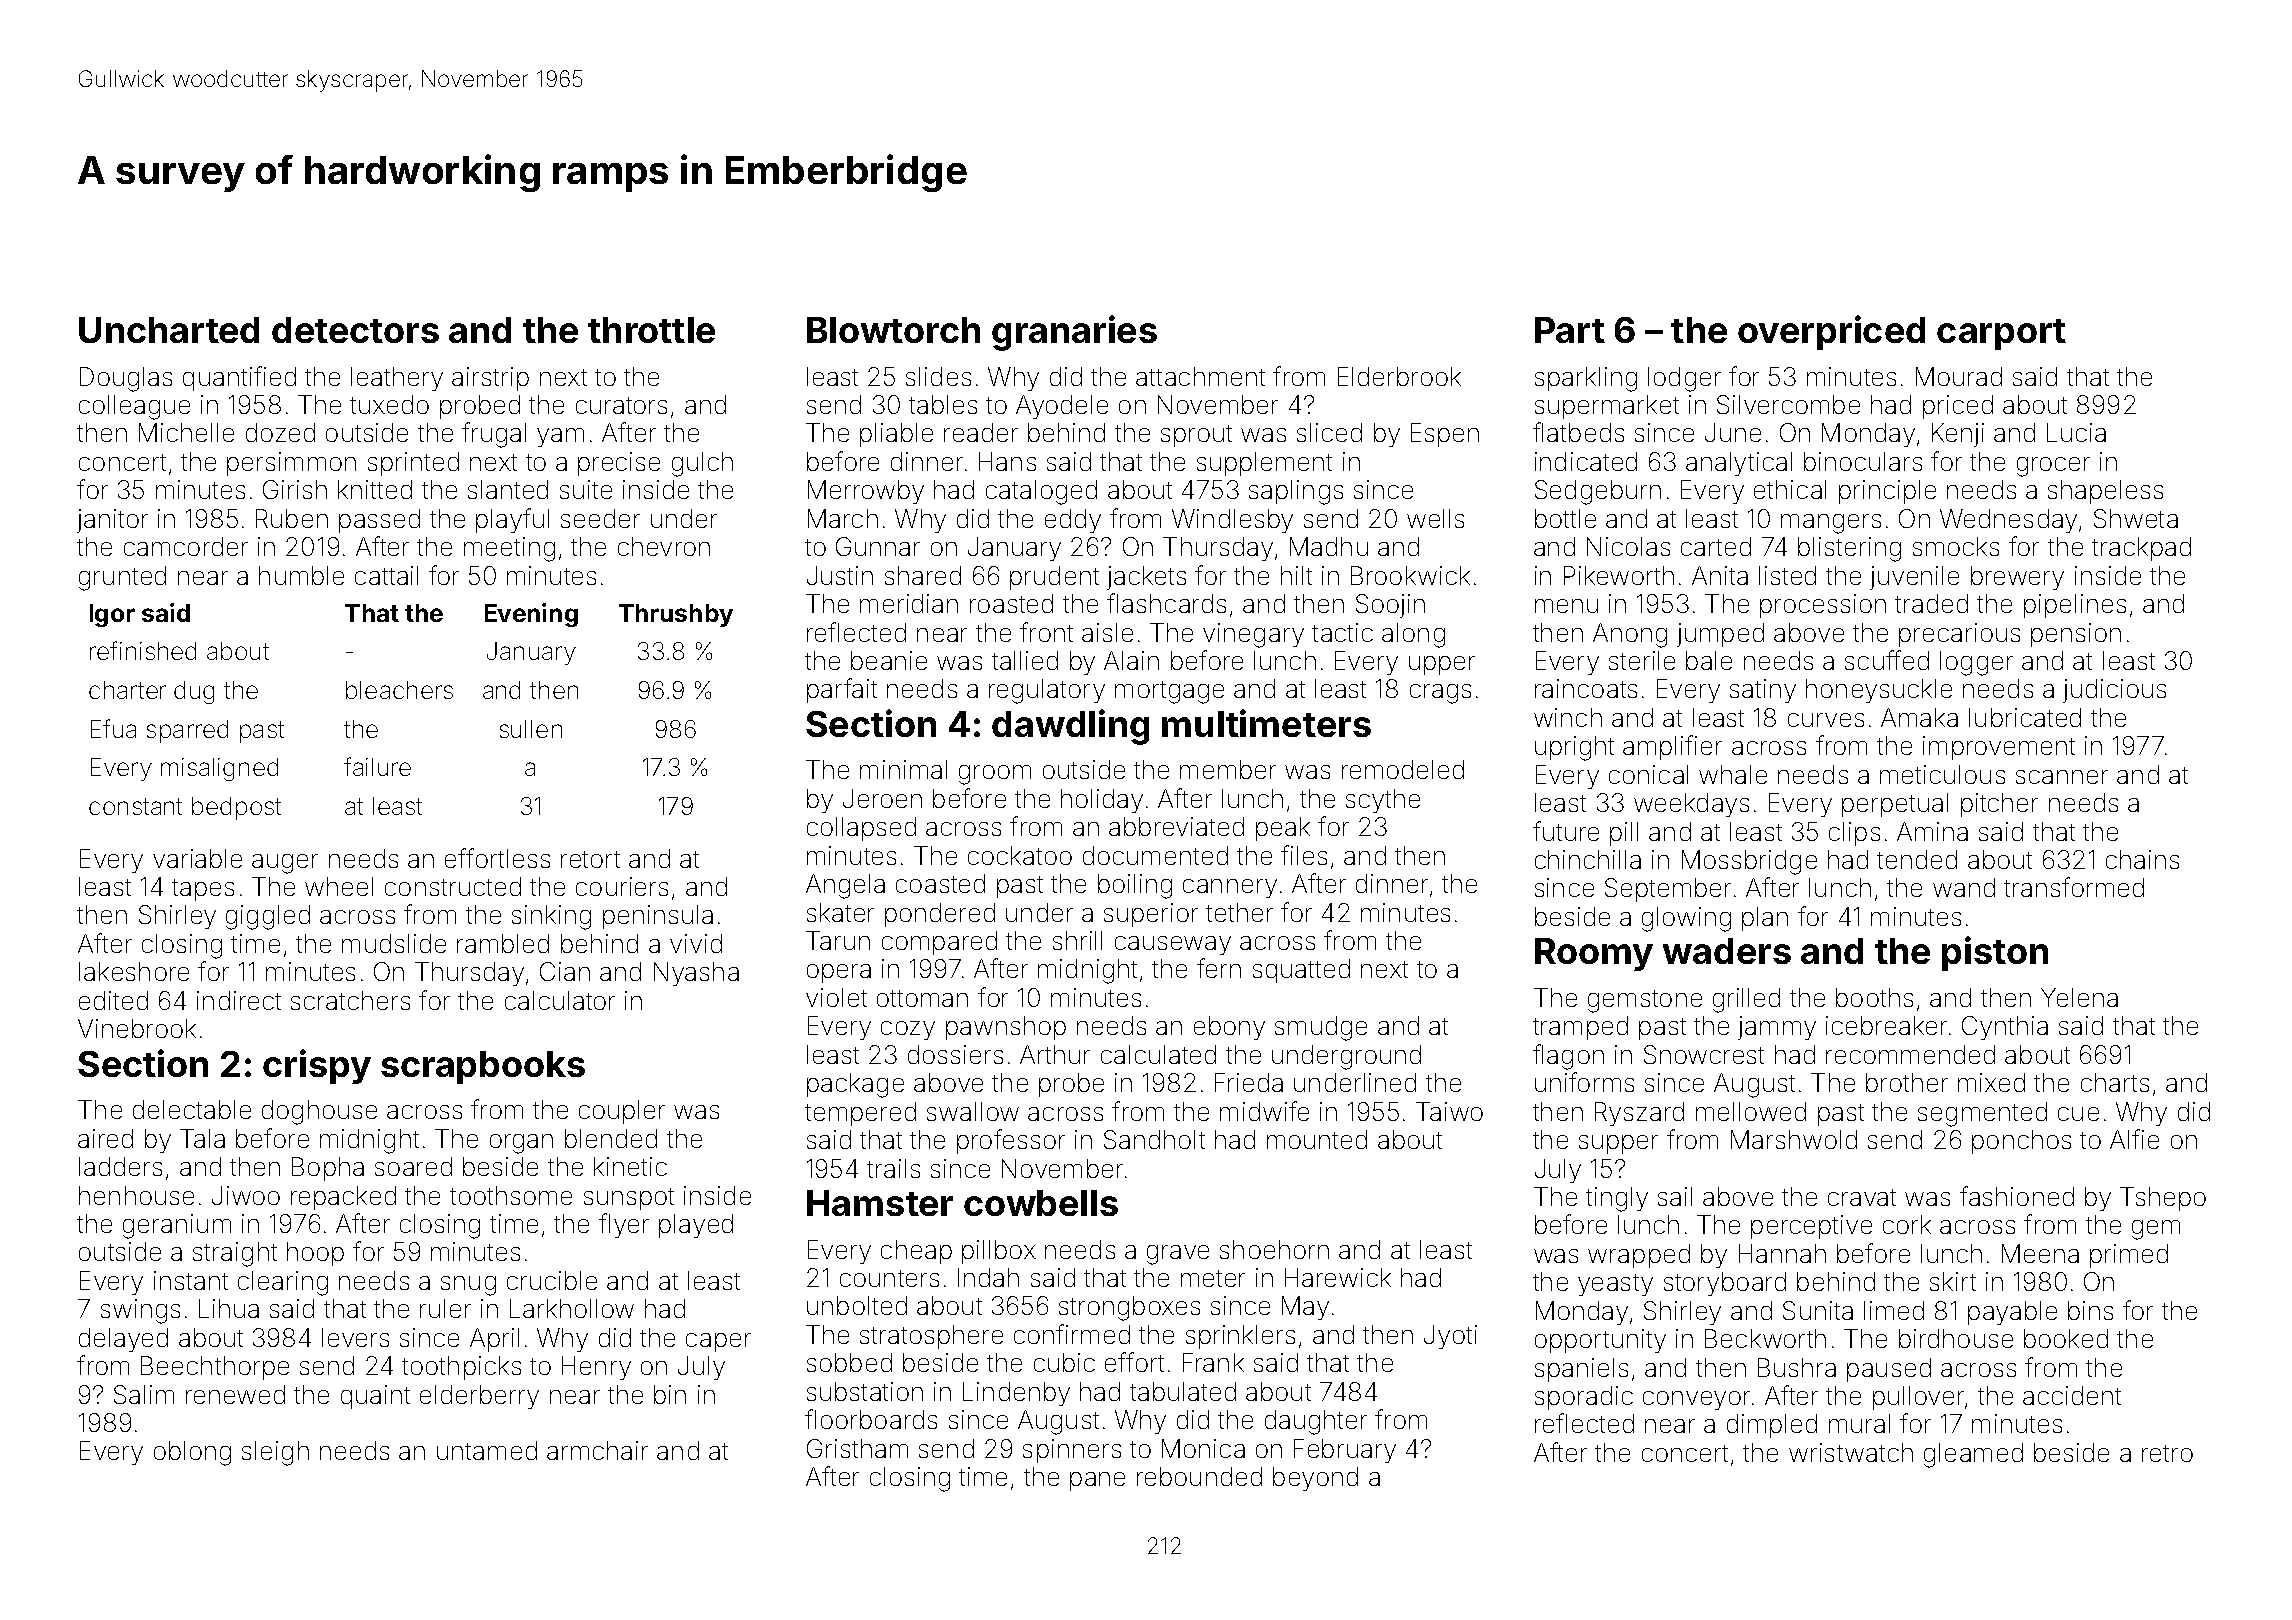  I want to click on Uncharted, so click(169, 330).
